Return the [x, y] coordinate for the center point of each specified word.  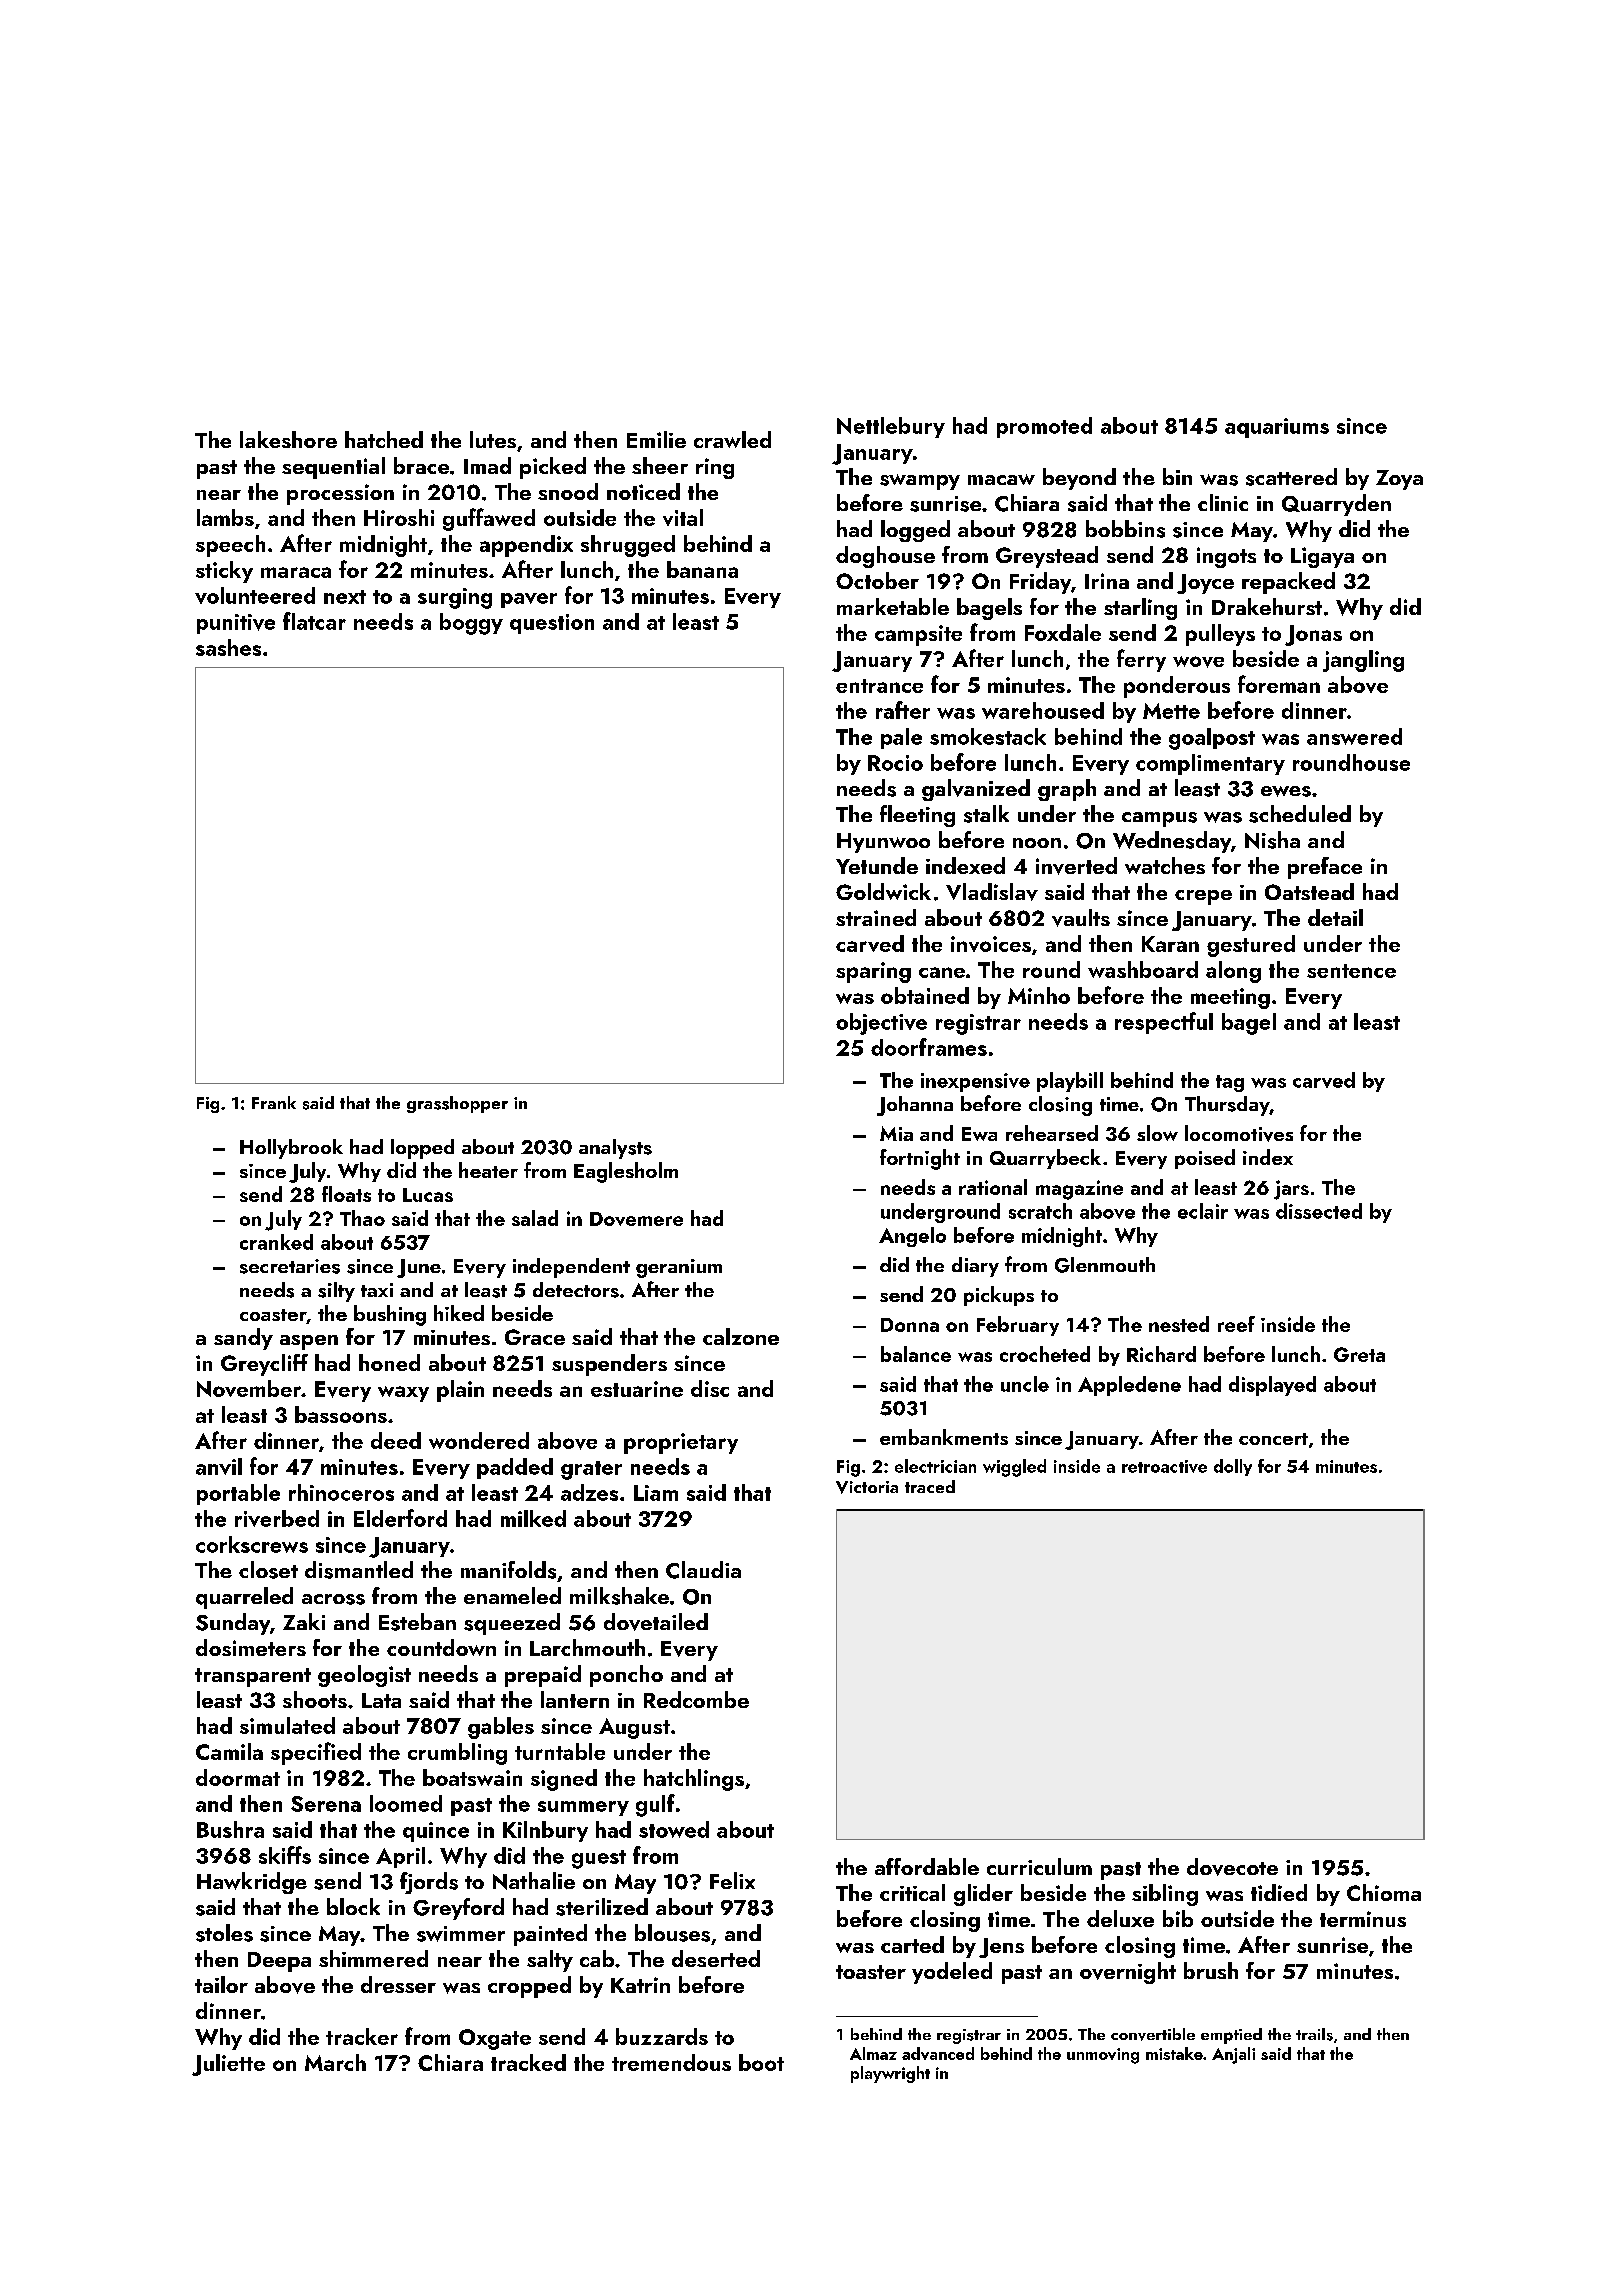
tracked [528, 2062]
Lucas [428, 1195]
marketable [893, 606]
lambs [225, 517]
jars [1291, 1190]
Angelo [912, 1237]
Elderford [400, 1518]
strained [876, 917]
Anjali [1233, 2055]
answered [1354, 736]
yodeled [952, 1973]
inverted [1076, 866]
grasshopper [457, 1104]
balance [916, 1354]
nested [1179, 1324]
